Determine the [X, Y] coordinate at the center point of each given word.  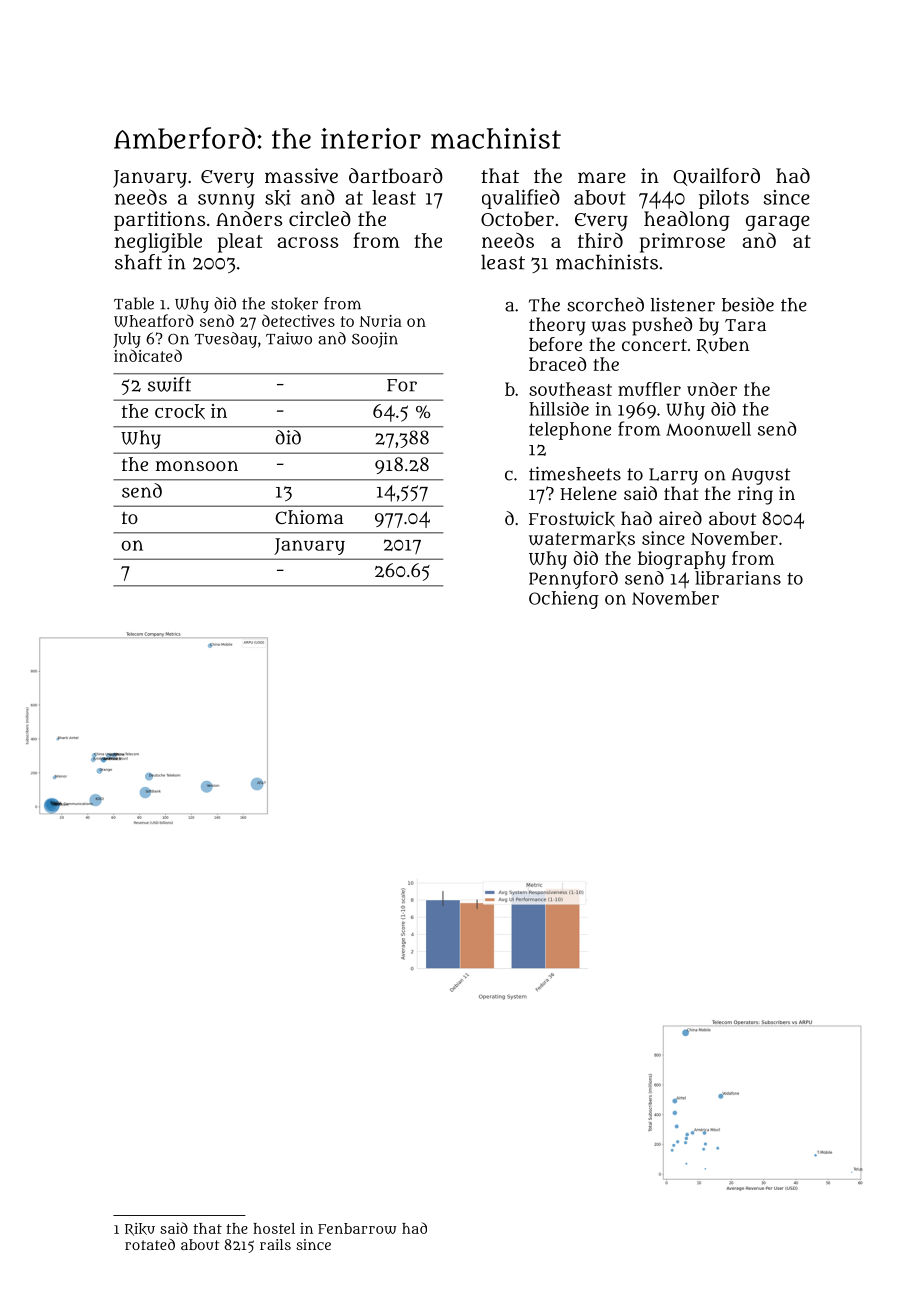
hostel [274, 1228]
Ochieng [564, 600]
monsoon [197, 466]
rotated [150, 1244]
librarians [738, 578]
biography [682, 560]
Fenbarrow [357, 1228]
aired [680, 518]
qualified [521, 199]
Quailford [717, 177]
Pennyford [573, 580]
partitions [159, 221]
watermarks [582, 538]
